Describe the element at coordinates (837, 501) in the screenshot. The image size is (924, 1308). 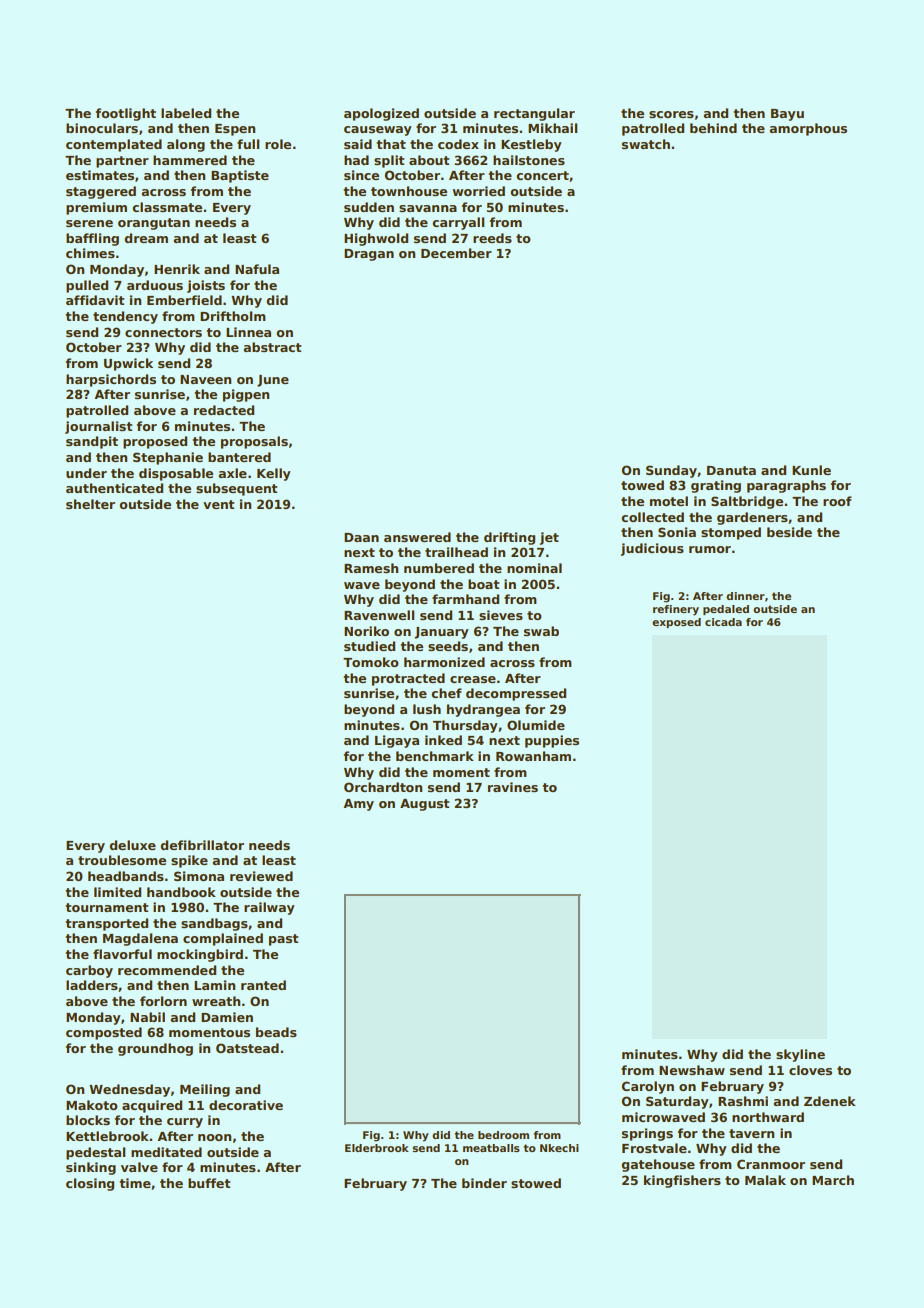
I see `roof` at that location.
